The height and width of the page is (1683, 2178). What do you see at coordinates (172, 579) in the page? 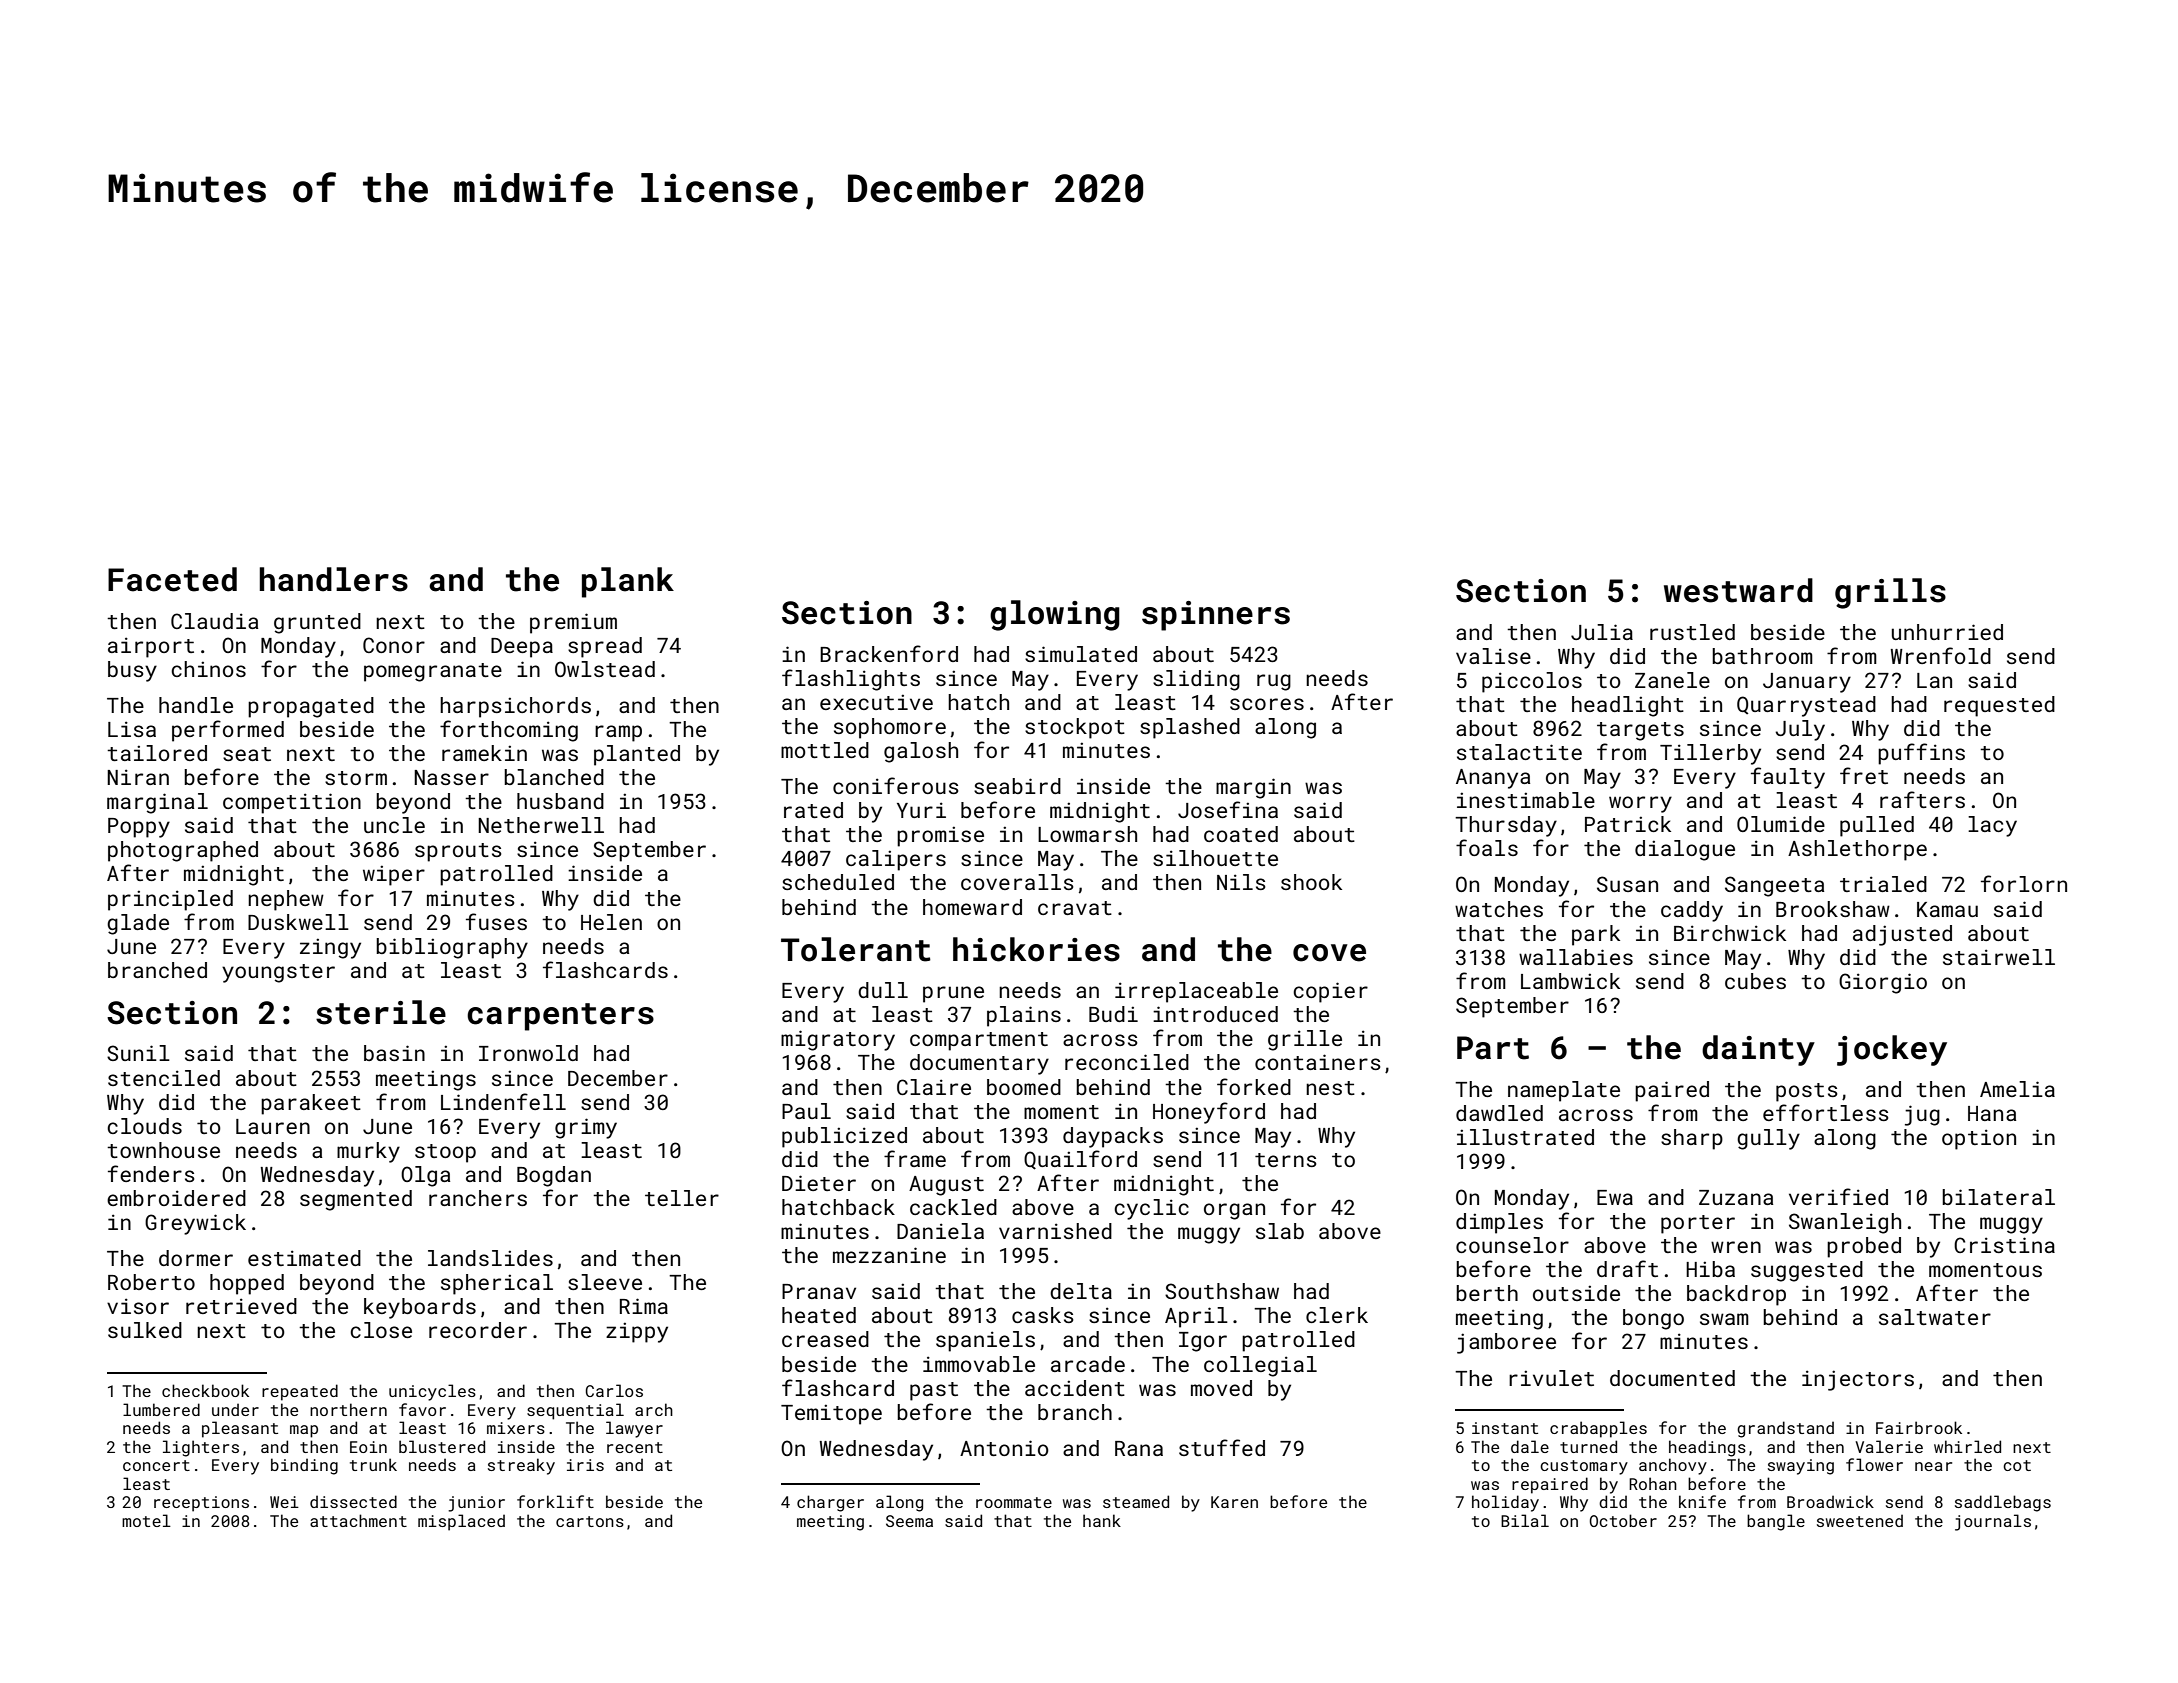
I see `Faceted` at bounding box center [172, 579].
